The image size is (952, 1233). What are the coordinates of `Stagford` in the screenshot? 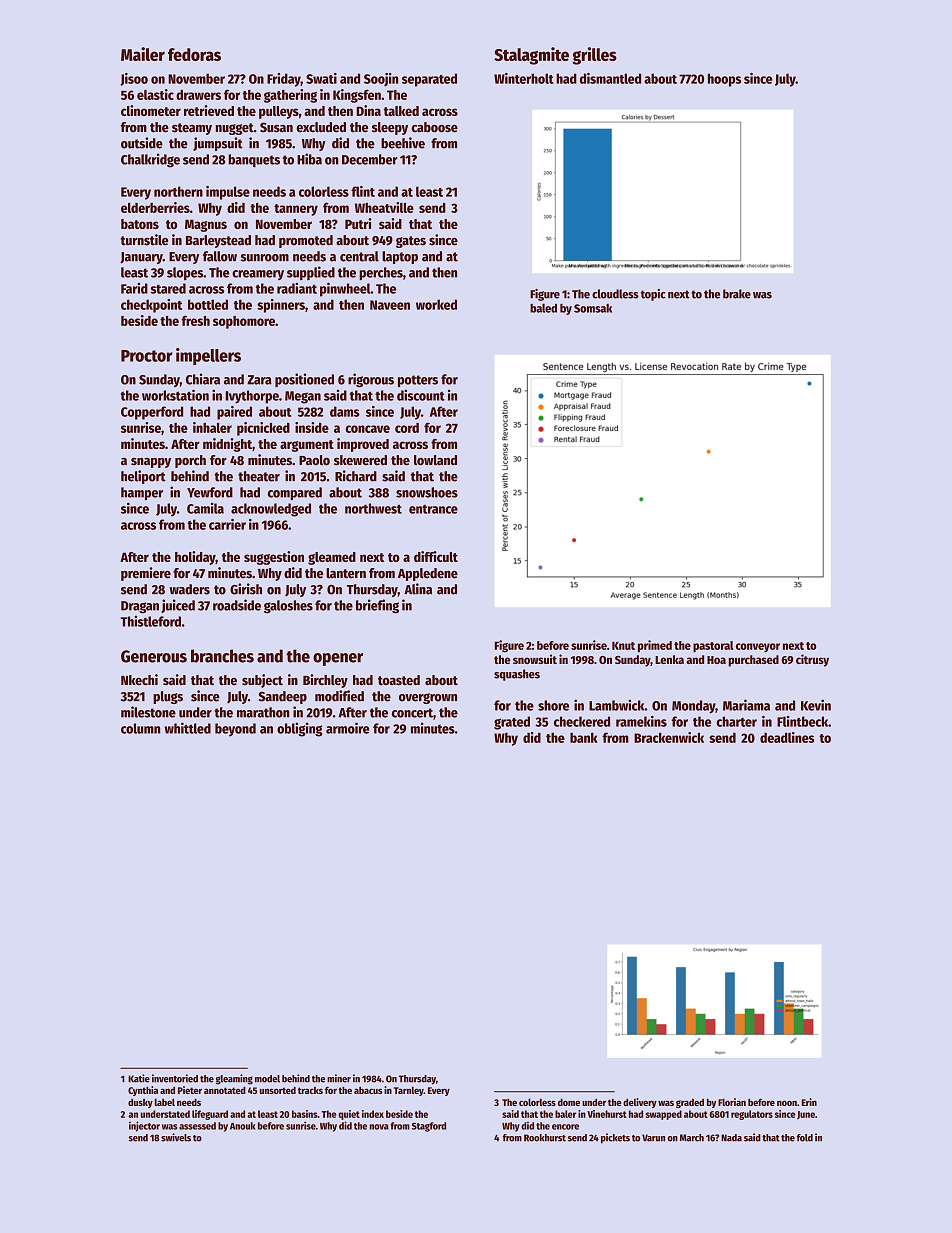 It's located at (429, 1127).
